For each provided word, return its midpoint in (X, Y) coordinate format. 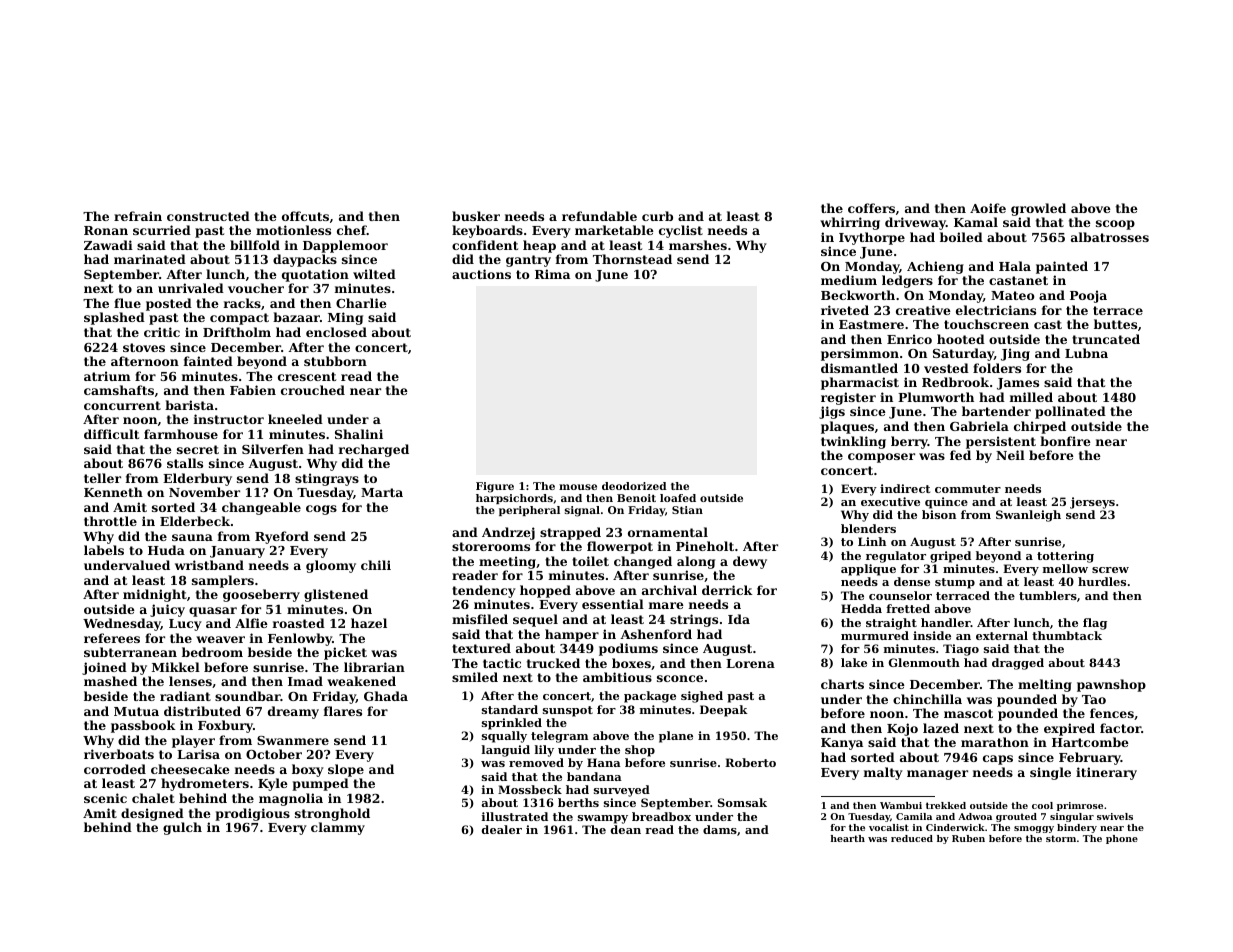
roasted (299, 623)
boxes (631, 663)
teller (102, 478)
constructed (208, 216)
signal (582, 511)
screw (1110, 570)
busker (476, 216)
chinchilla (927, 699)
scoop (1115, 225)
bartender (996, 411)
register (848, 398)
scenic (105, 798)
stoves (144, 347)
